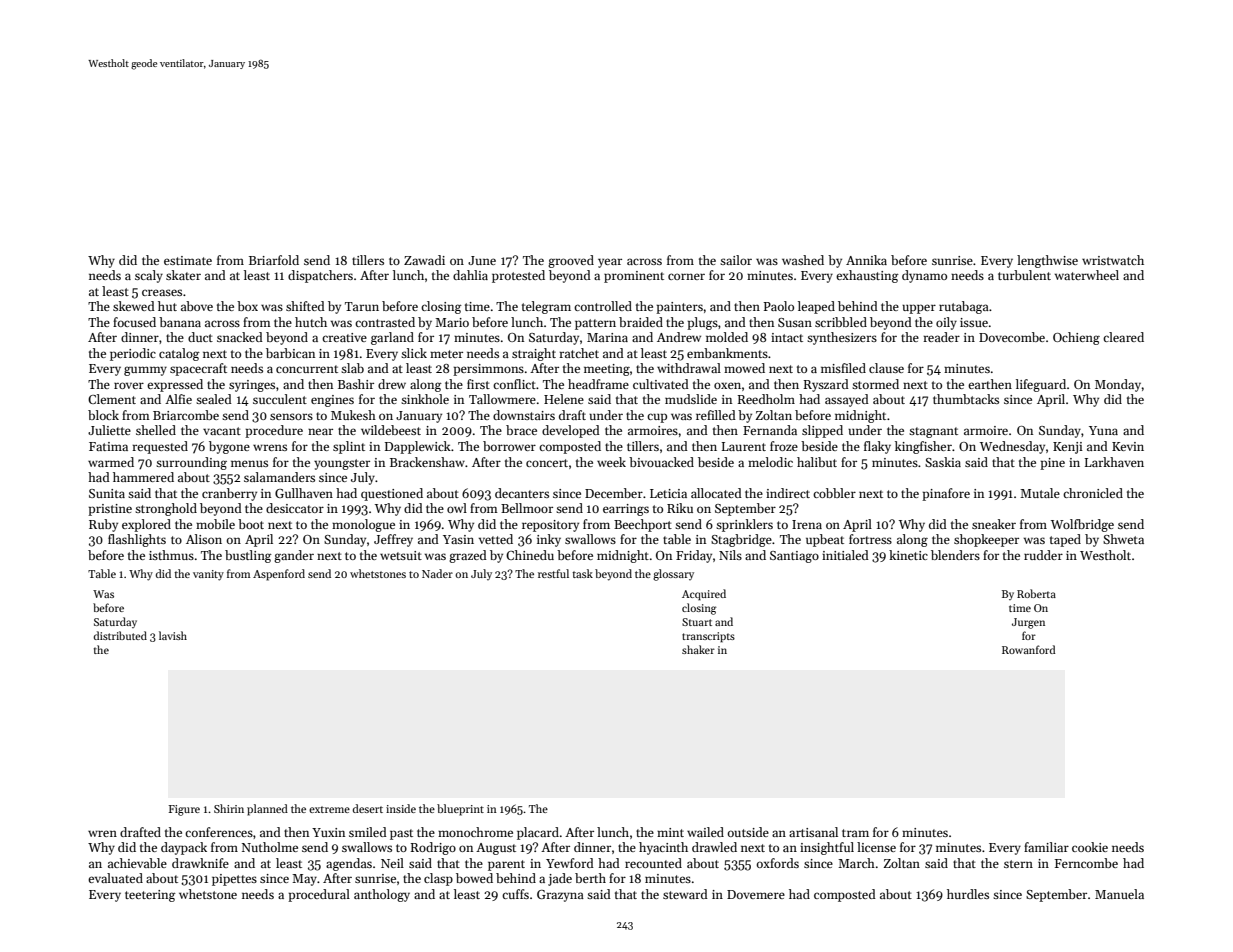  I want to click on painters, so click(679, 308).
